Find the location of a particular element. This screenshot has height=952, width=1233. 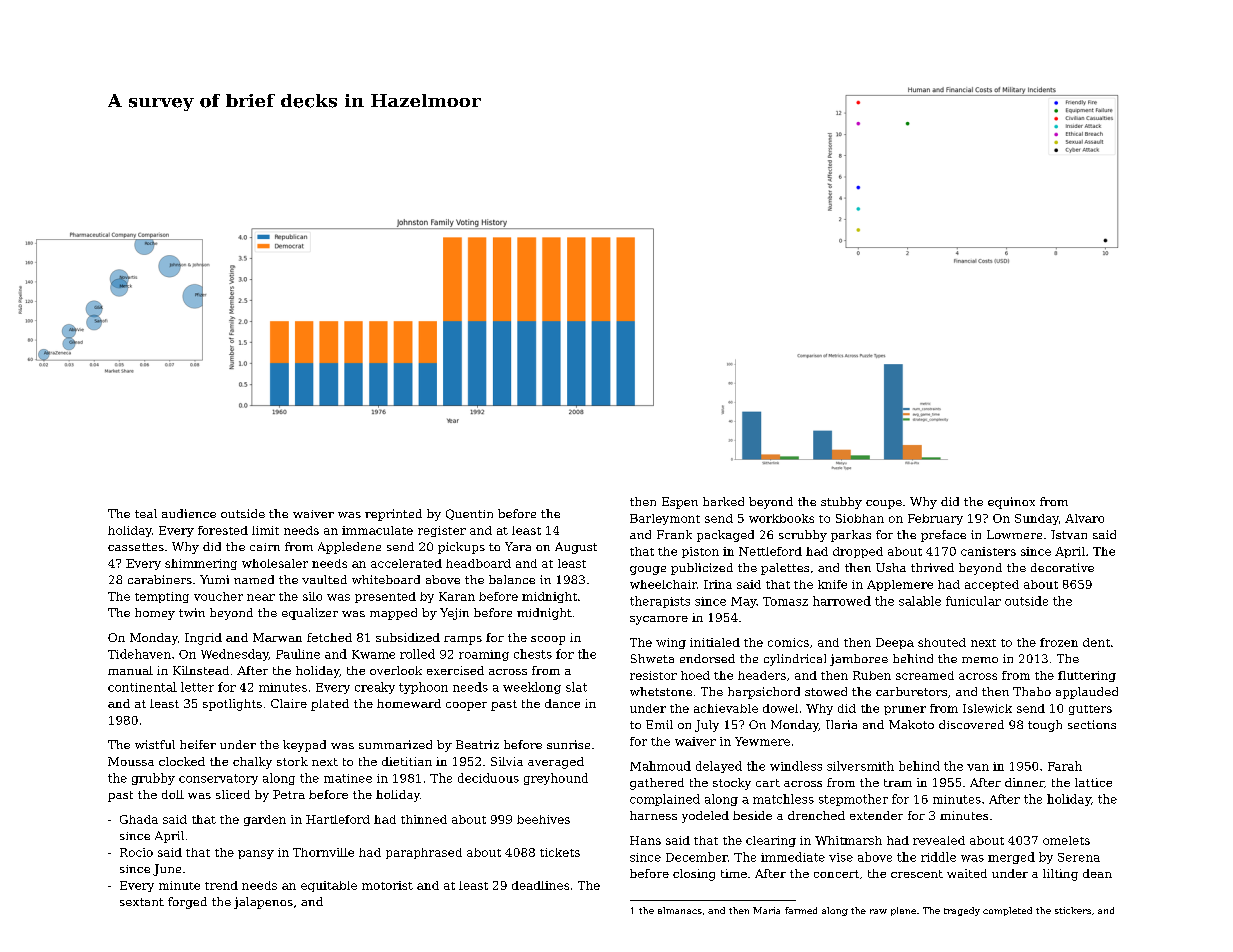

equinox is located at coordinates (1011, 503).
